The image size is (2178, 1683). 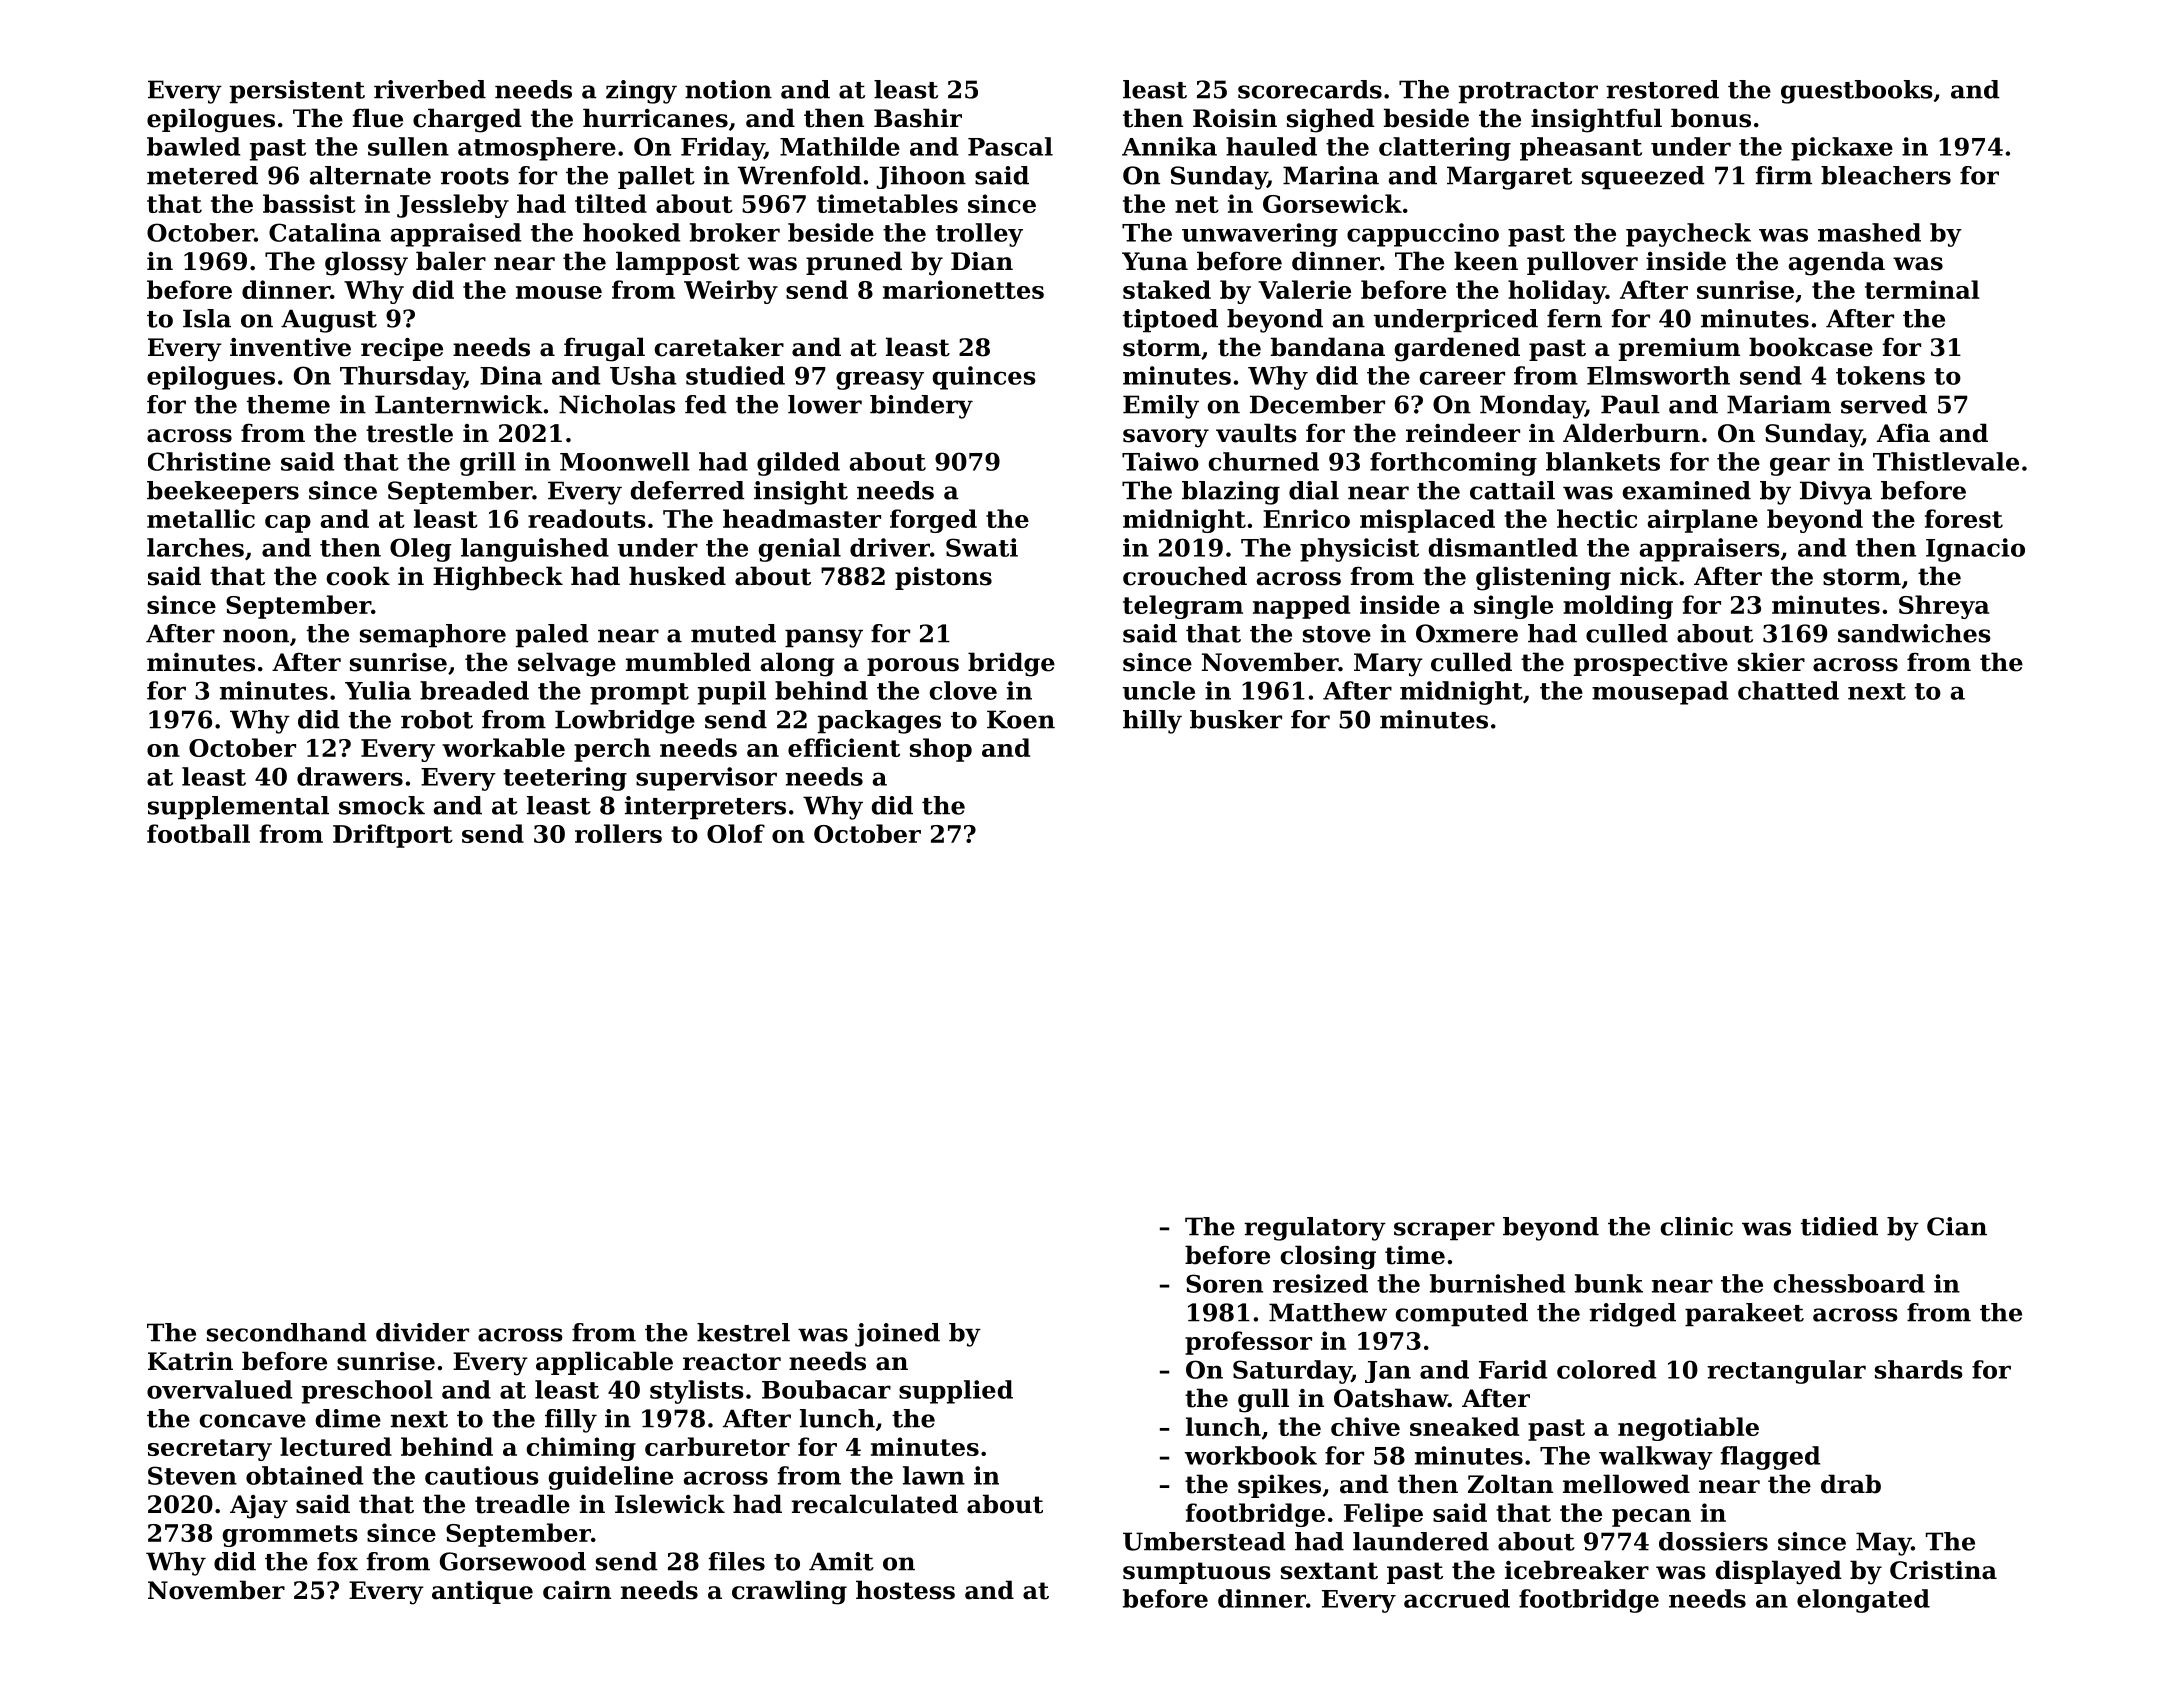 What do you see at coordinates (802, 518) in the screenshot?
I see `headmaster` at bounding box center [802, 518].
